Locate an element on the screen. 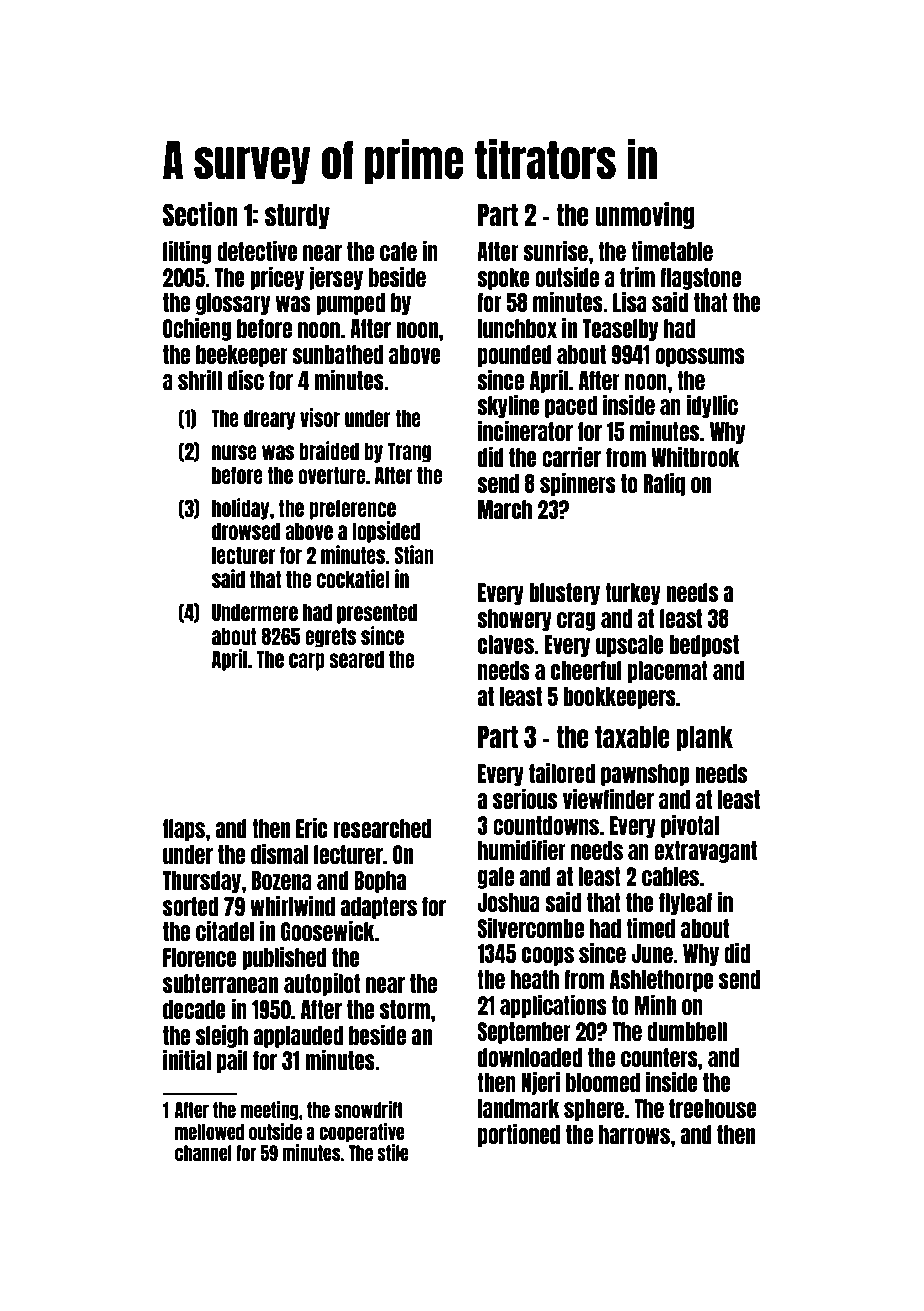  timetable is located at coordinates (672, 251).
